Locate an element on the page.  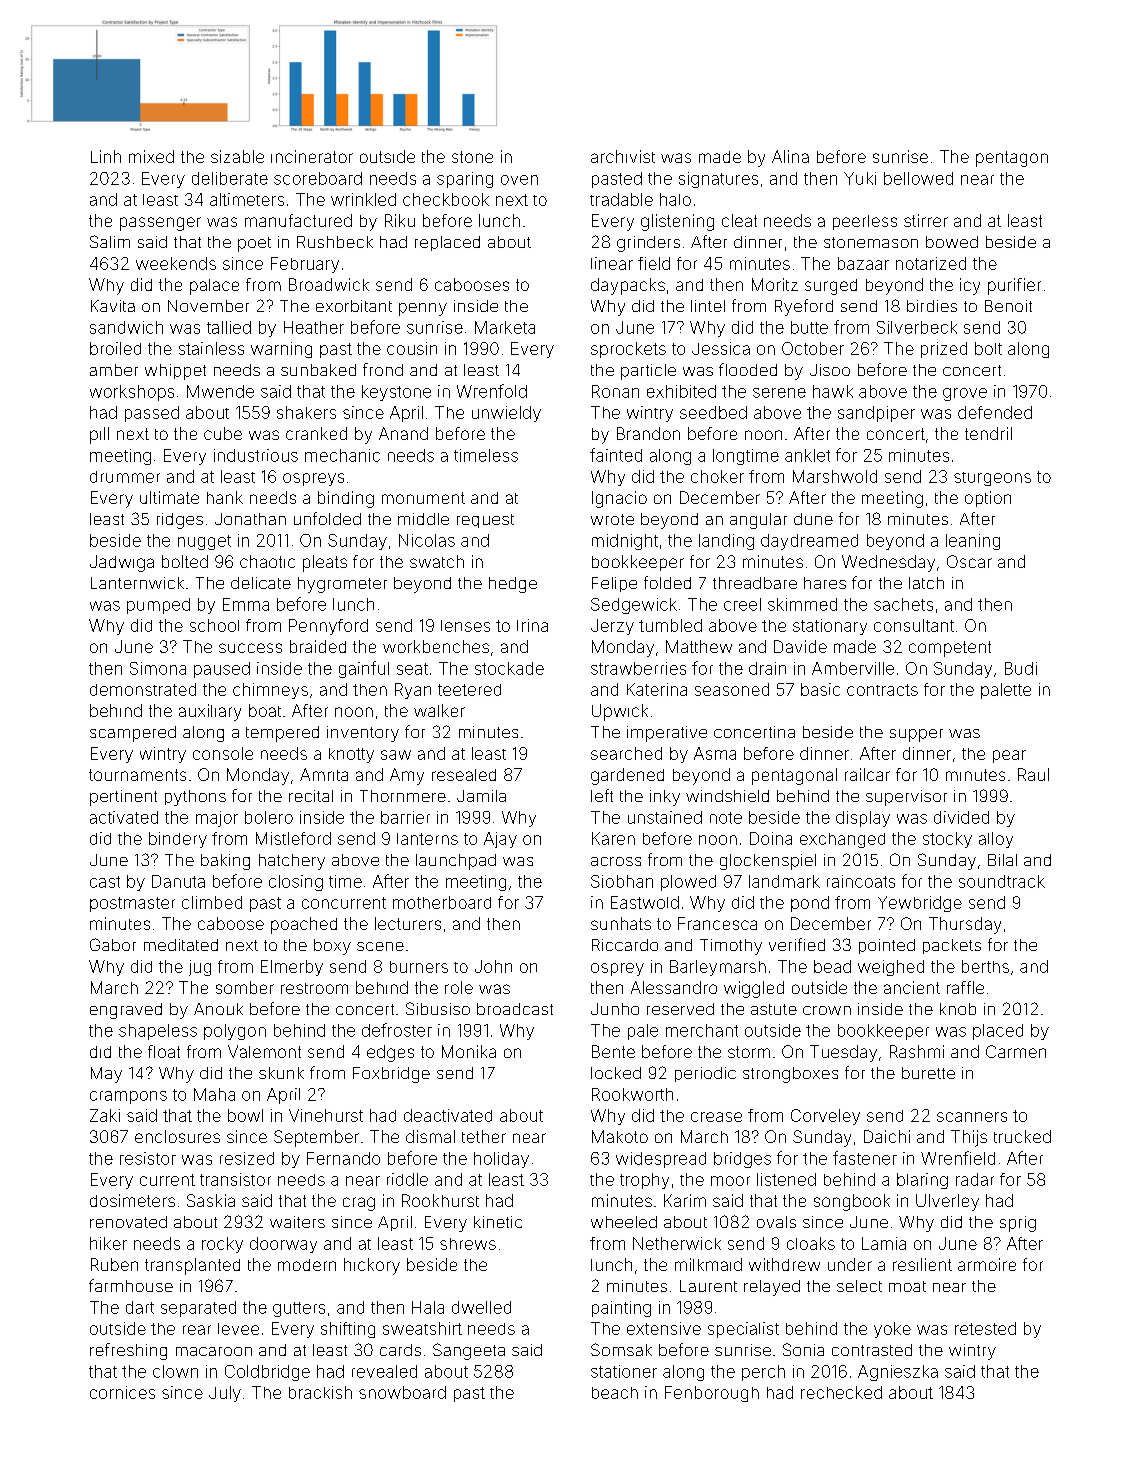
shrews is located at coordinates (468, 1244).
